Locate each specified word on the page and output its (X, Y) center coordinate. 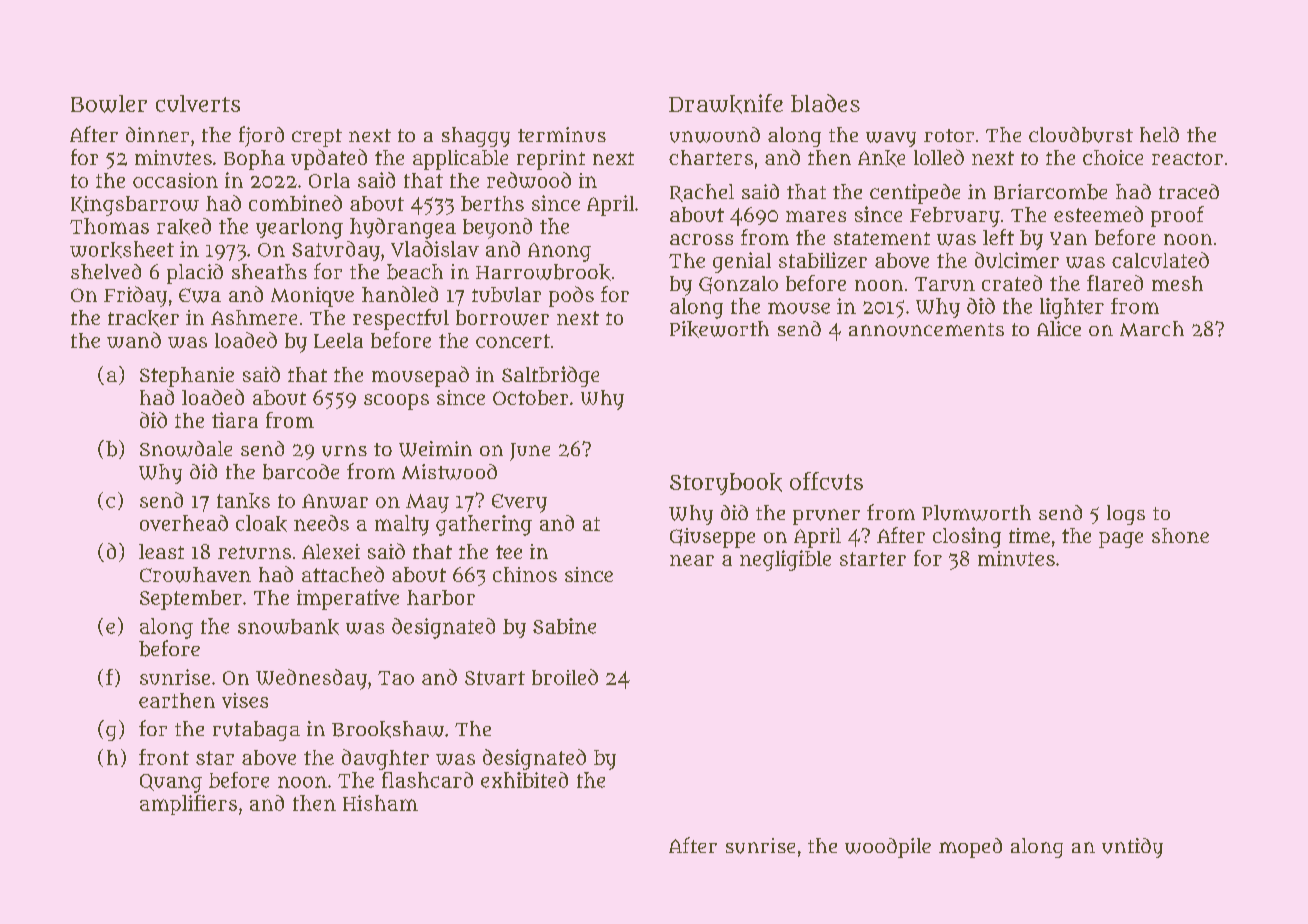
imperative (348, 599)
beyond (497, 228)
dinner (157, 134)
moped (970, 848)
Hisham (380, 803)
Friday (135, 296)
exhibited (524, 780)
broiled (565, 677)
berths (492, 203)
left (998, 237)
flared (1115, 283)
